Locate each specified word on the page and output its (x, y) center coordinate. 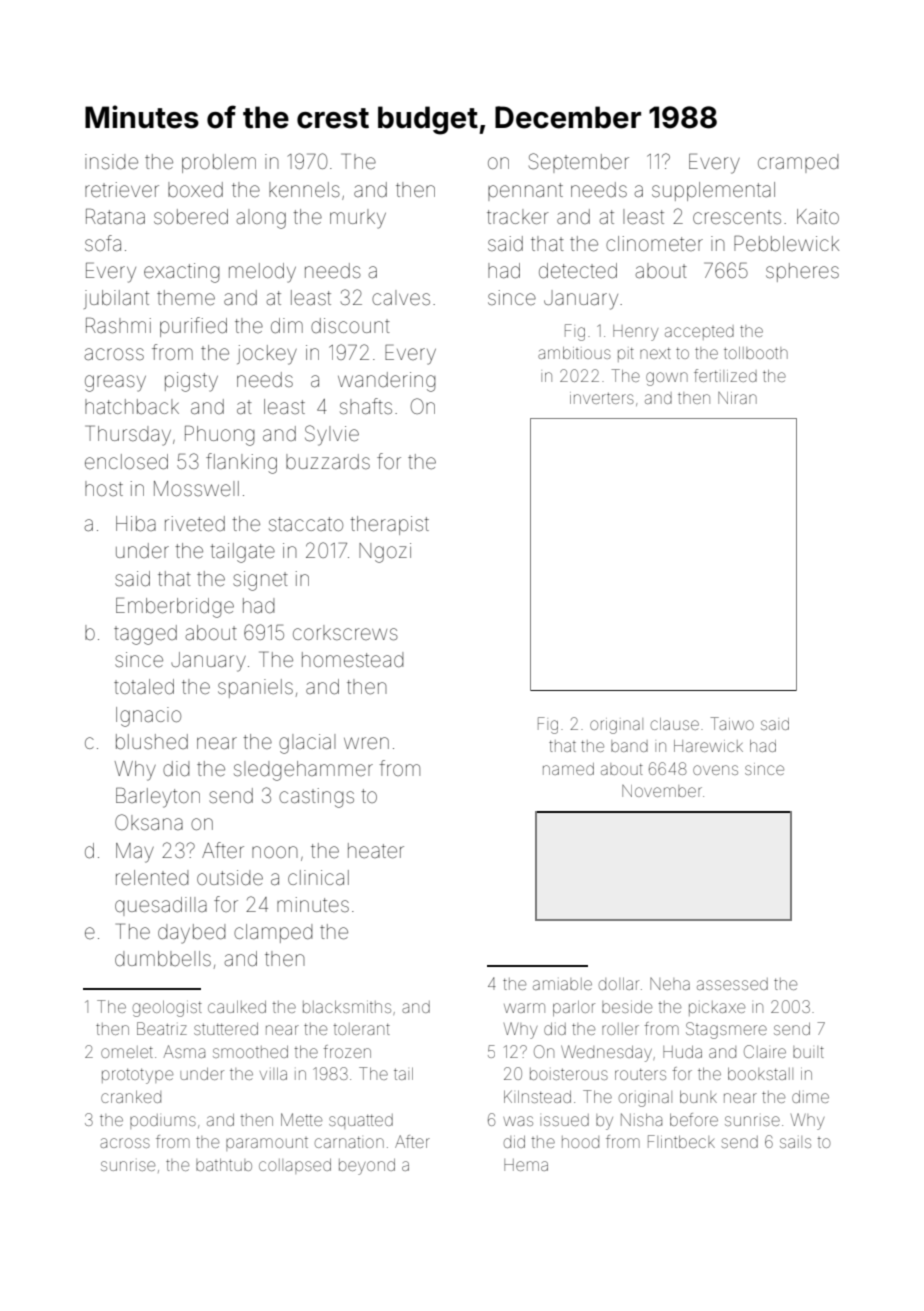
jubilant (116, 299)
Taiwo (732, 723)
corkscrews (345, 632)
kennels (304, 189)
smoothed (250, 1052)
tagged (145, 635)
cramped (798, 163)
